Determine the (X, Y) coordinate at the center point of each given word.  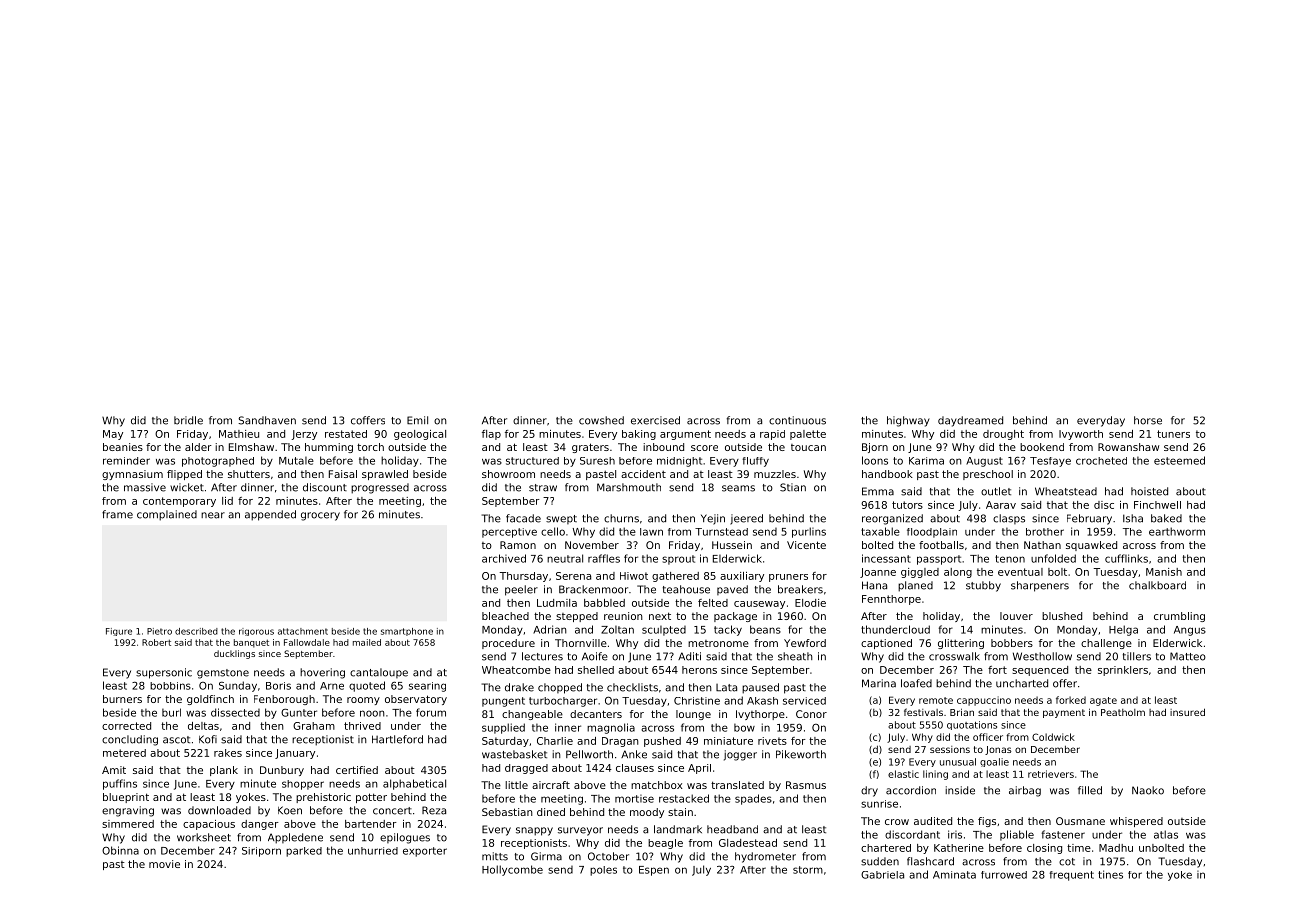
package (735, 617)
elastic (903, 774)
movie (164, 864)
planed (915, 586)
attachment (303, 631)
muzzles (775, 474)
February (1089, 519)
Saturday (505, 742)
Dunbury (282, 771)
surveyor (580, 831)
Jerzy (304, 435)
